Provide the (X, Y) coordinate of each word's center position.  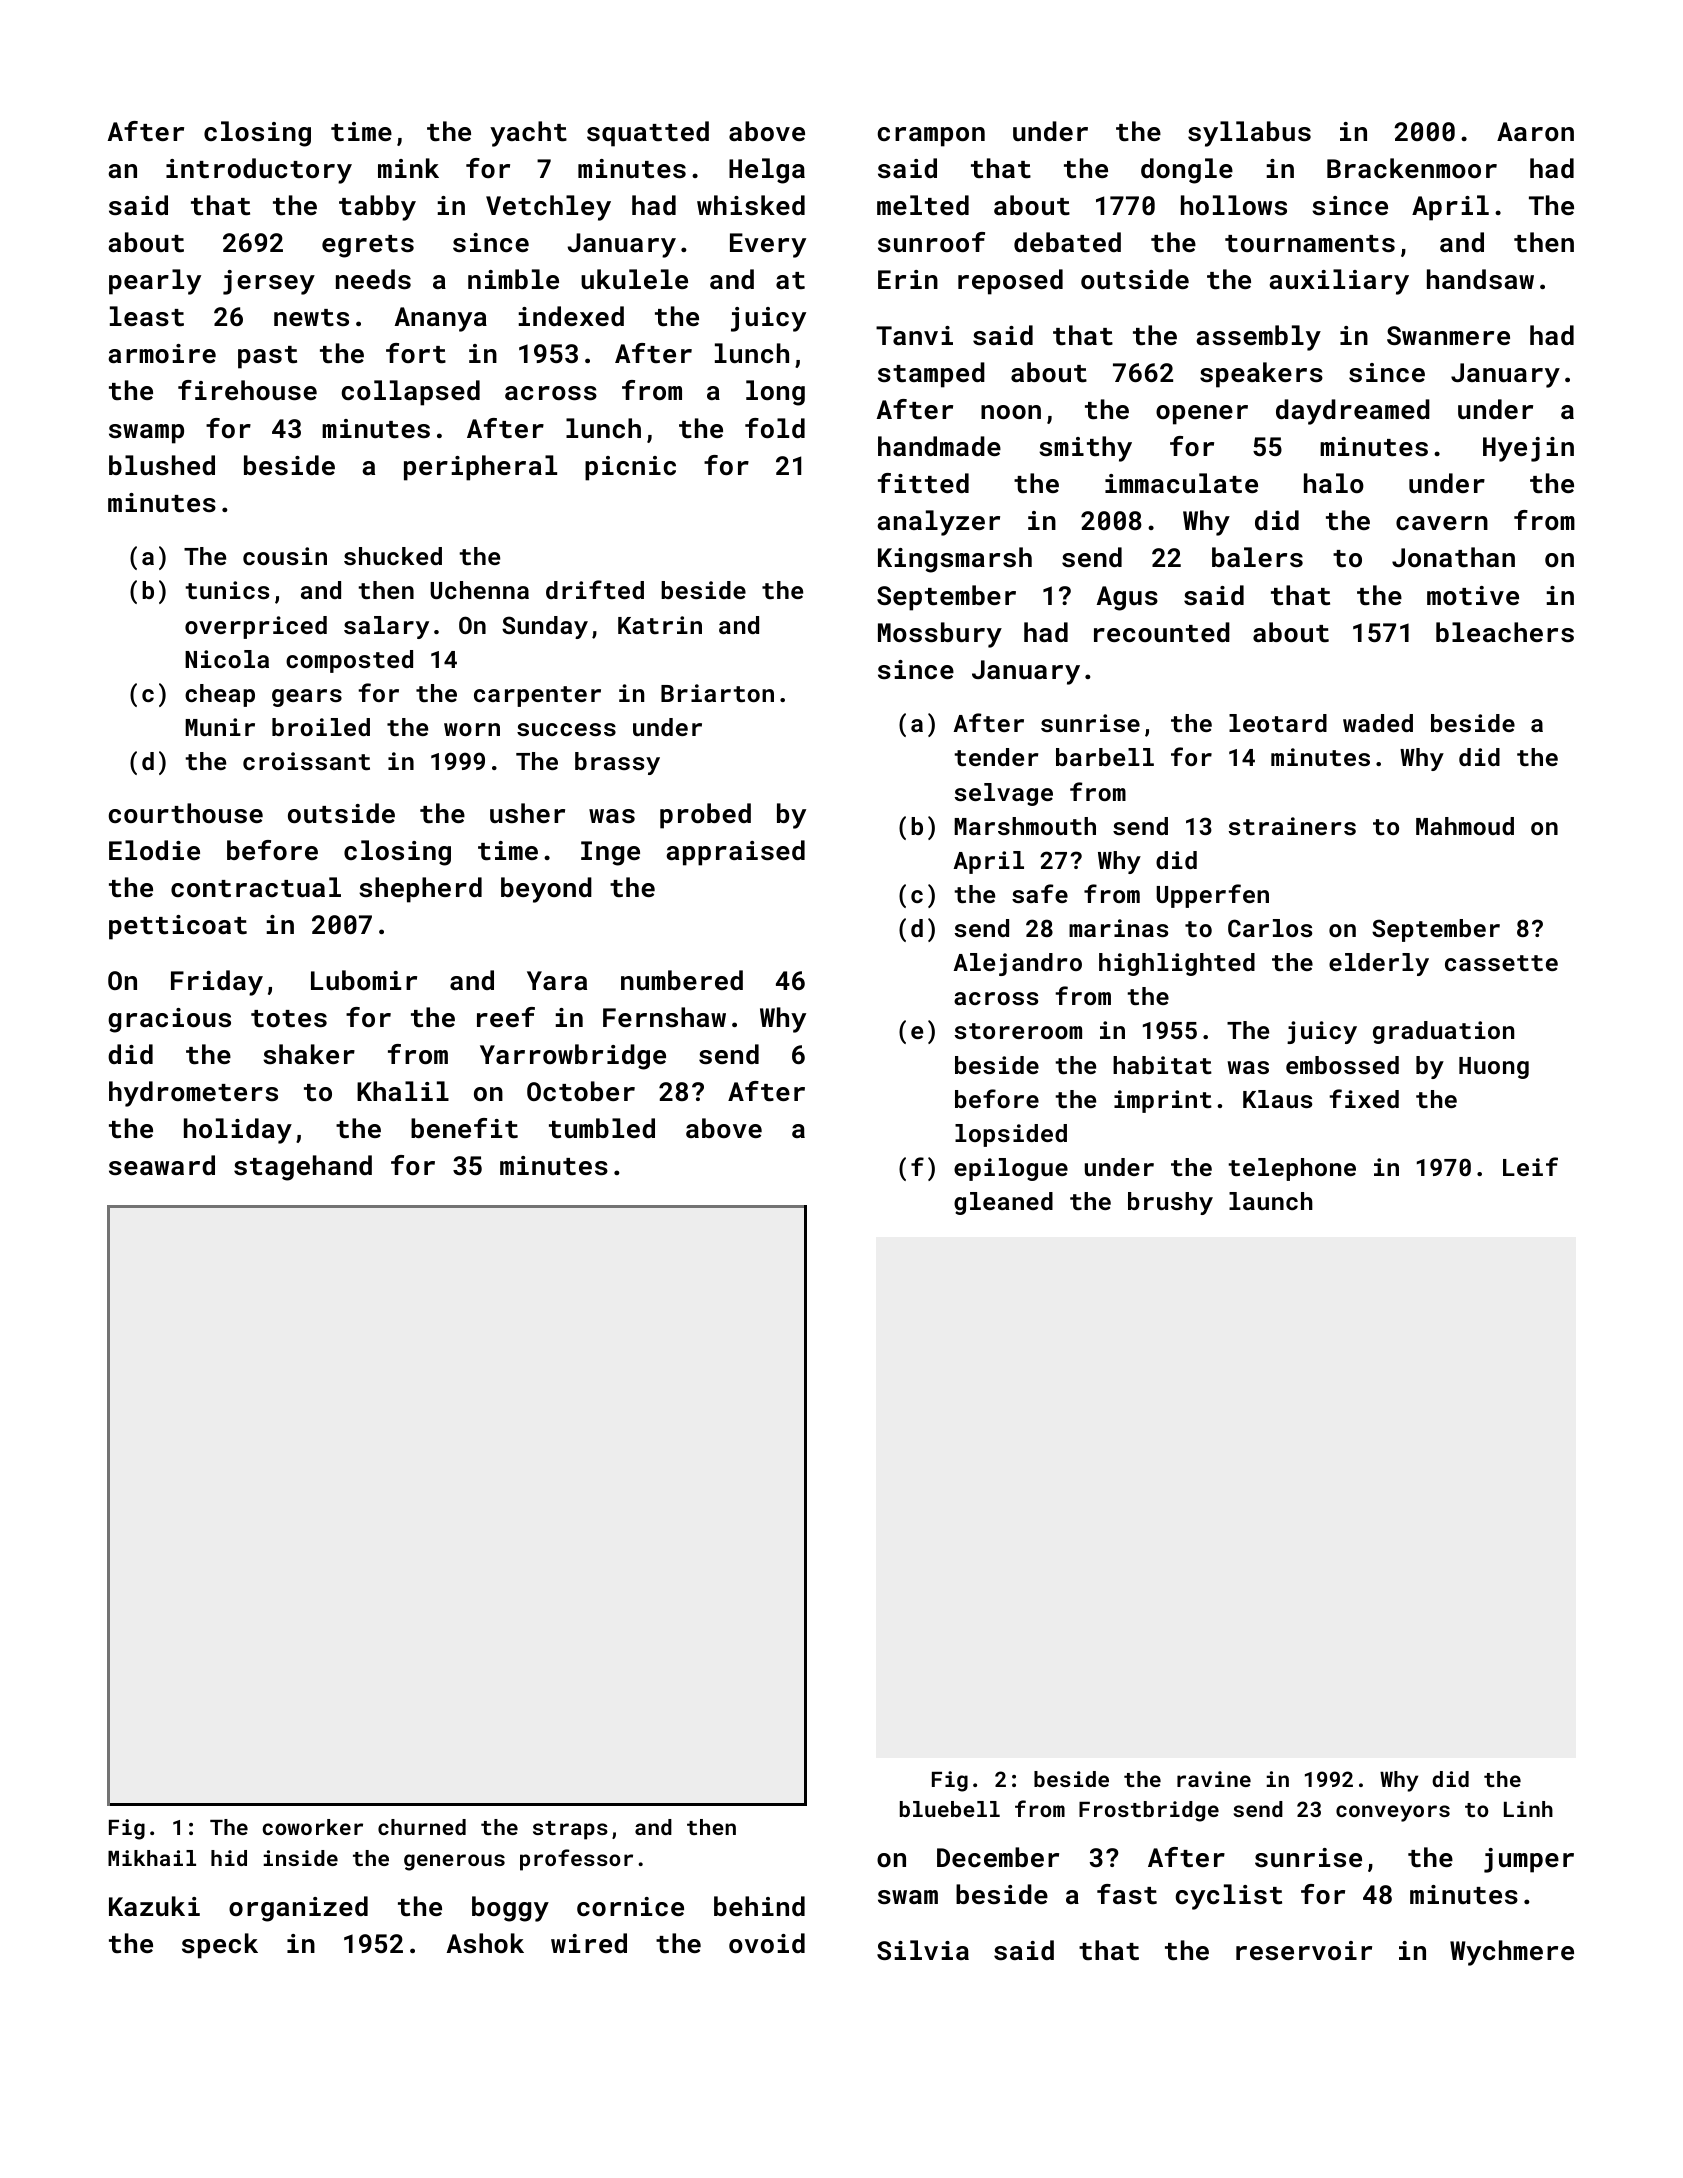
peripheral (480, 468)
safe (1040, 893)
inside (301, 1858)
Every (768, 245)
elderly (1379, 964)
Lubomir (364, 980)
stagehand (303, 1168)
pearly (155, 282)
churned (422, 1827)
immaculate (1181, 483)
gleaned (1003, 1203)
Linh (1528, 1809)
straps (570, 1830)
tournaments (1310, 244)
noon (1011, 412)
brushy (1170, 1203)
